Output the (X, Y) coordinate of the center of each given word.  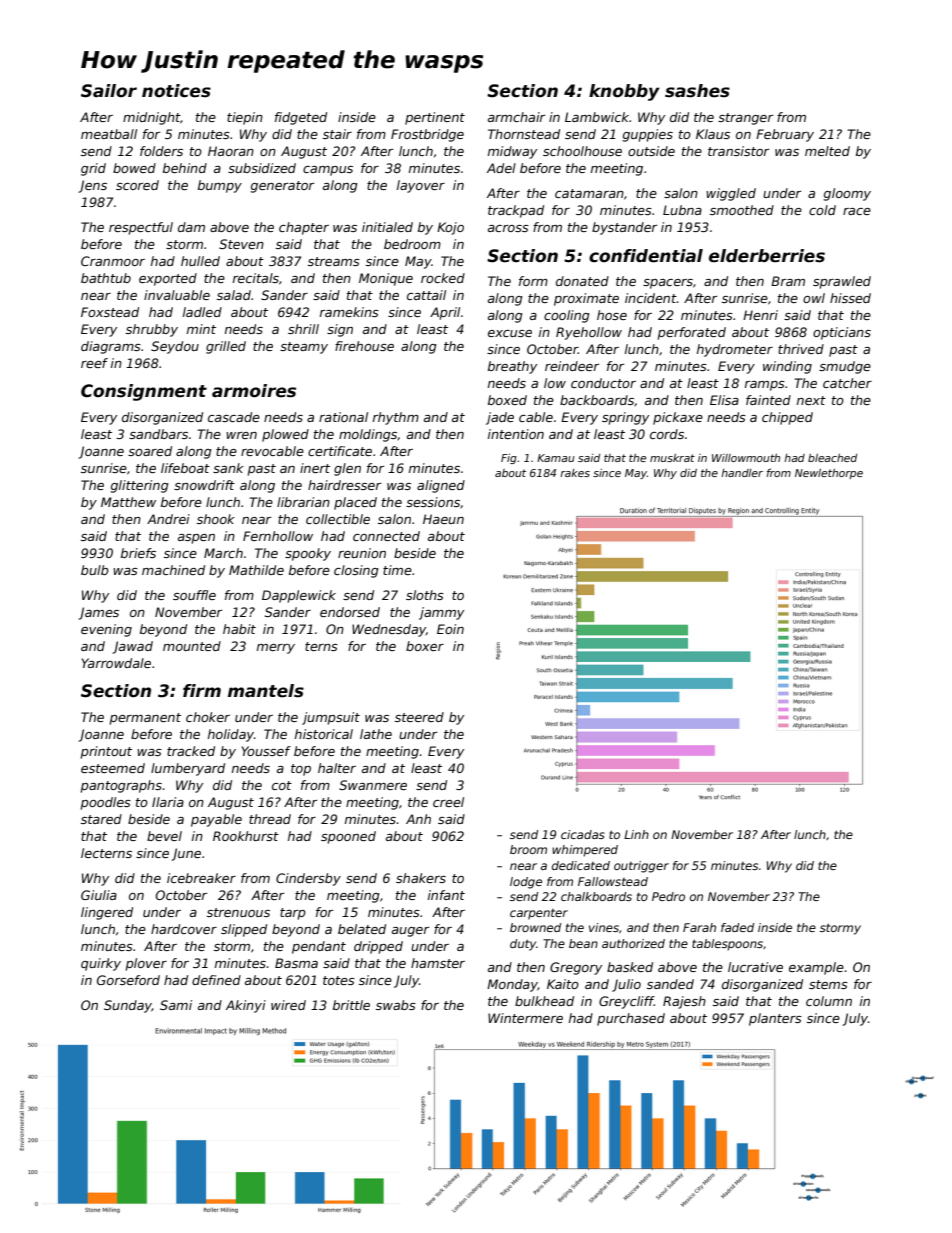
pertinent (435, 118)
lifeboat (185, 468)
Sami (176, 1005)
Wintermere (525, 1018)
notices (176, 91)
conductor (603, 383)
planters (775, 1019)
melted (827, 151)
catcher (847, 383)
